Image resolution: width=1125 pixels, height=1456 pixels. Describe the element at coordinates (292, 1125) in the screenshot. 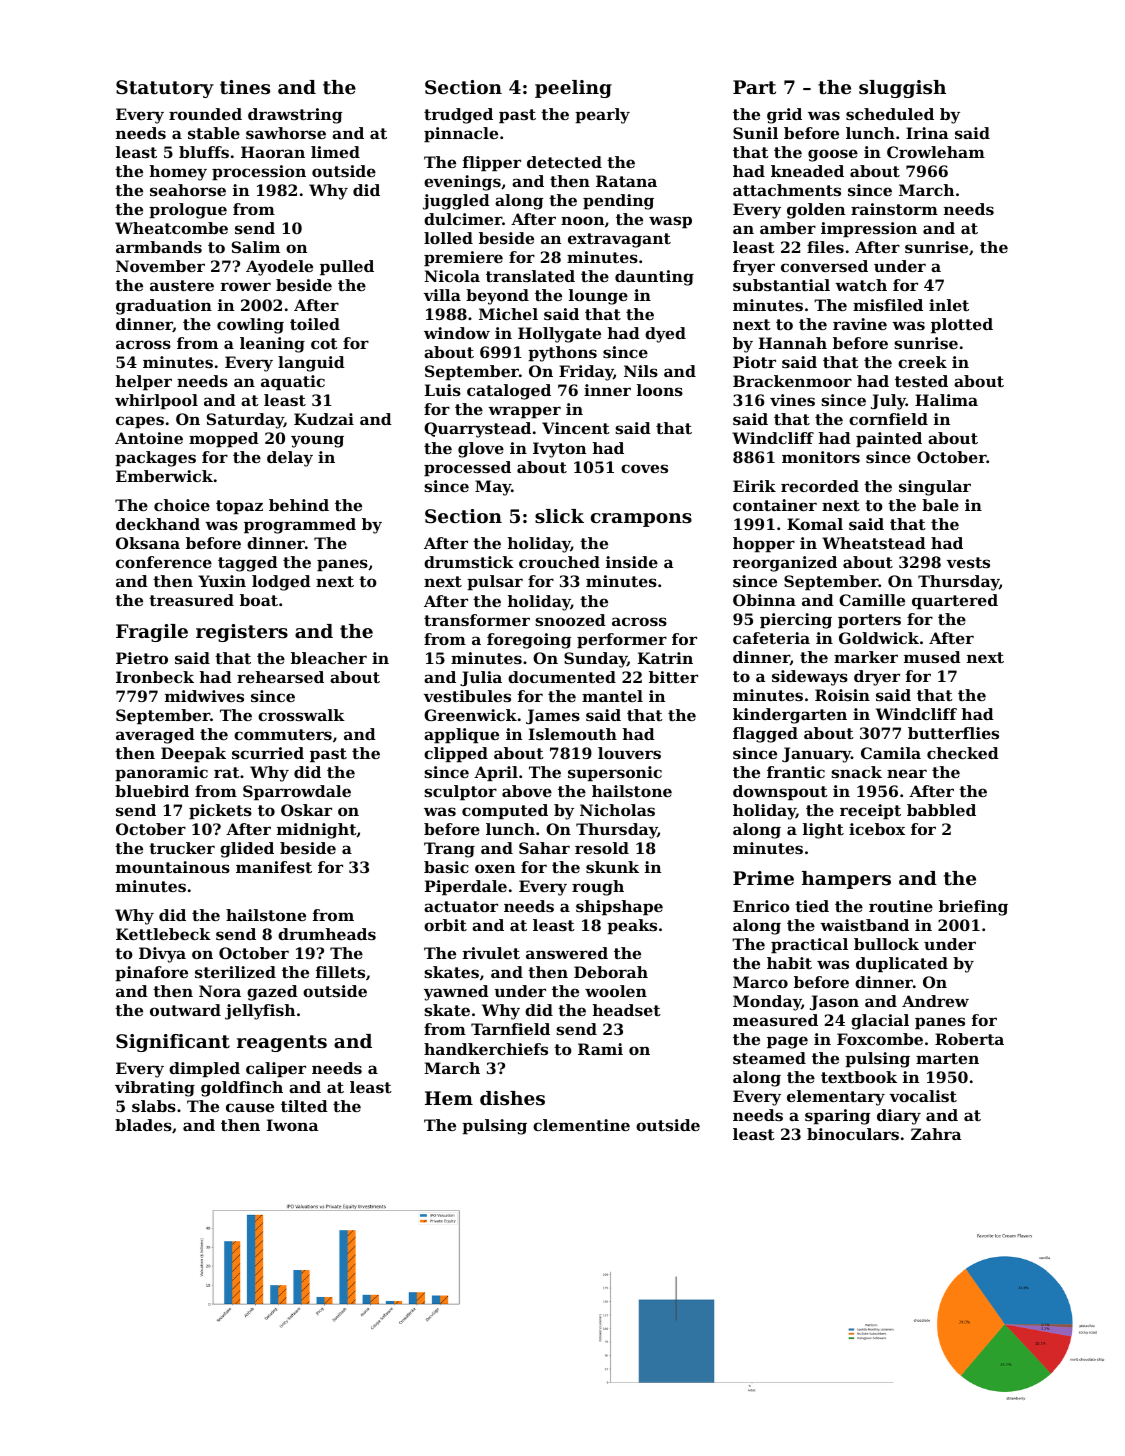

I see `Iwona` at that location.
